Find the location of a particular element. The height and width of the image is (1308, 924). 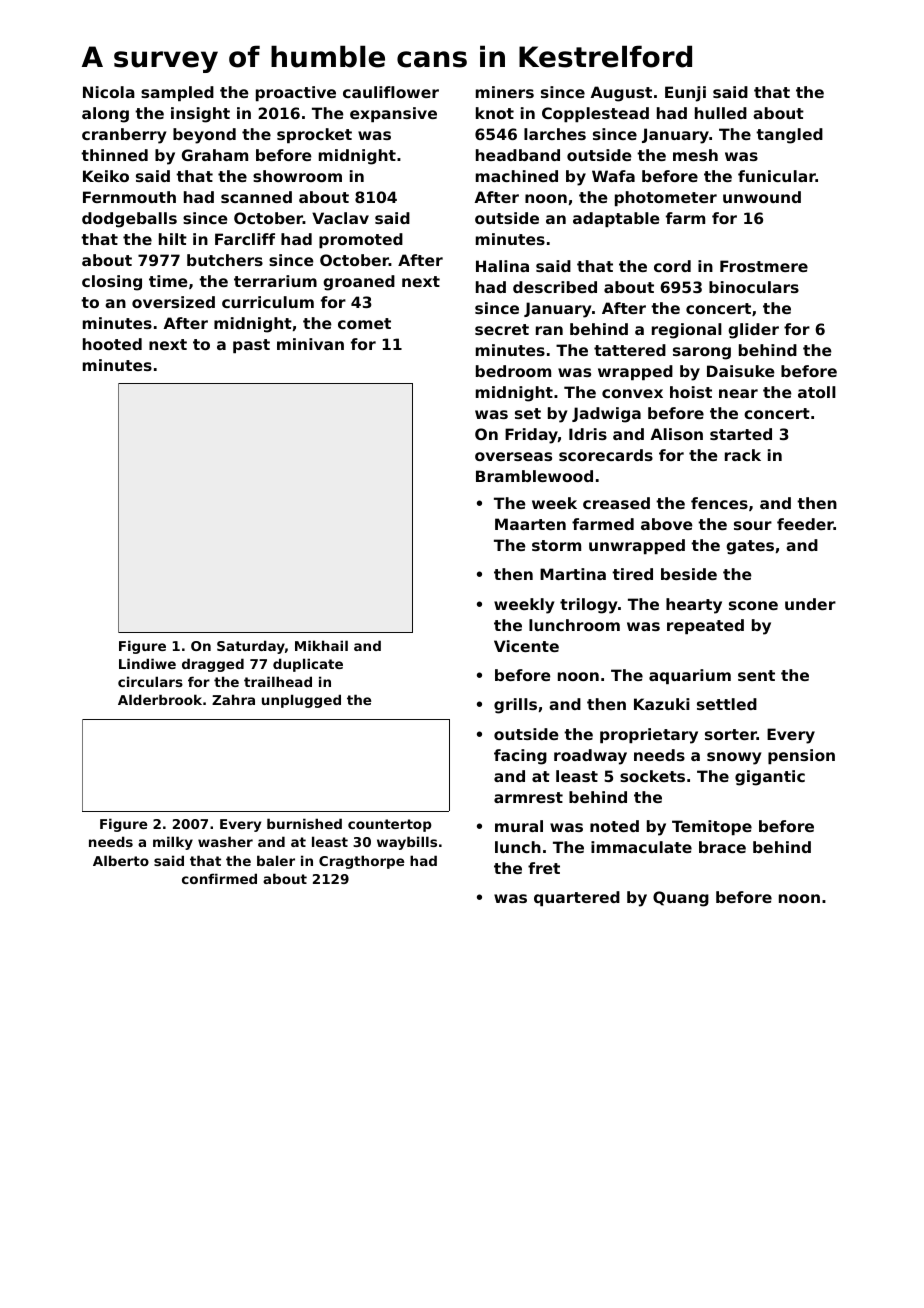

Saturday is located at coordinates (251, 647).
